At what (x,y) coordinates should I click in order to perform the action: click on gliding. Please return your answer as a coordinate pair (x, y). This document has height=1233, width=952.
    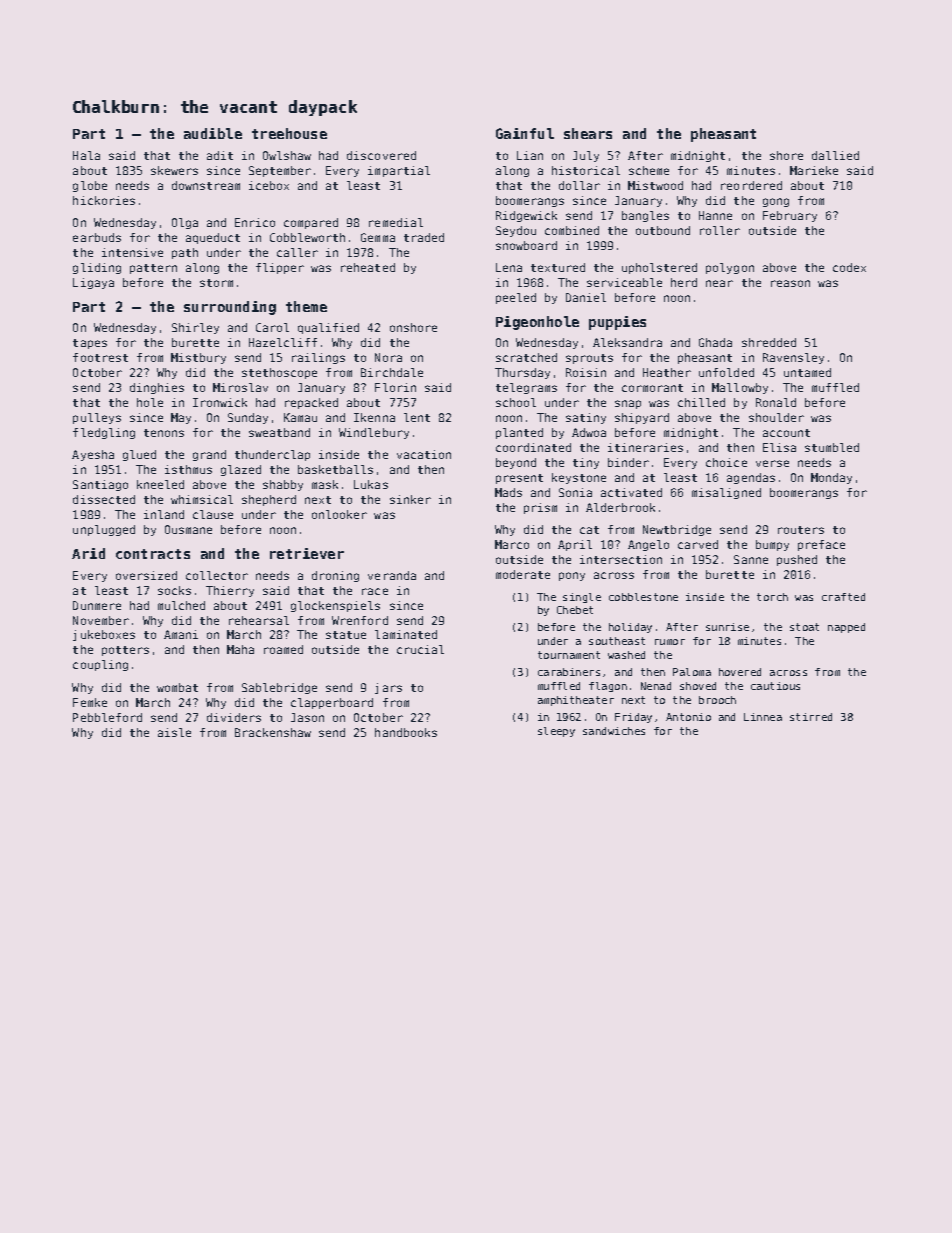
    Looking at the image, I should click on (97, 268).
